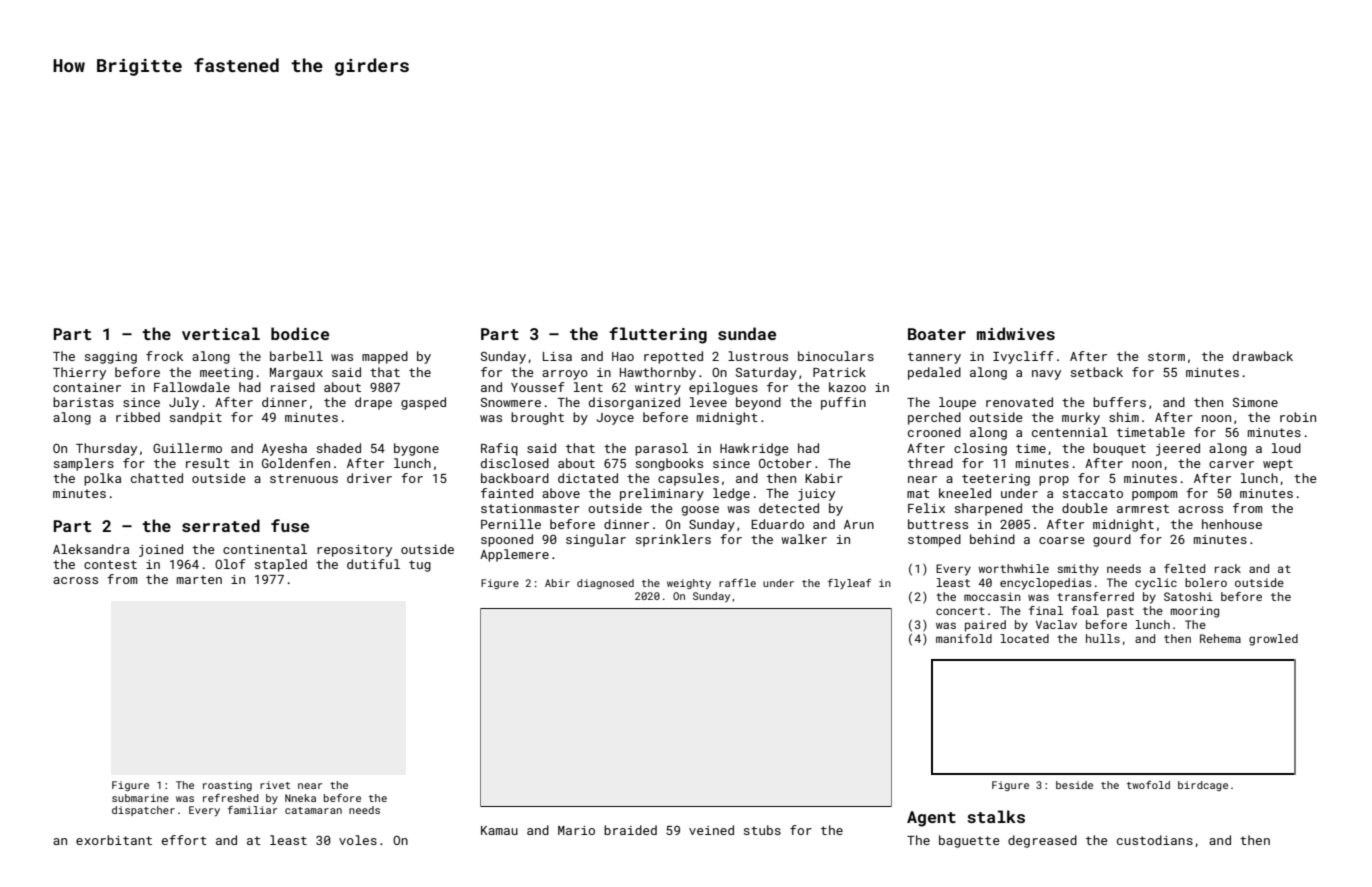 The image size is (1372, 887). Describe the element at coordinates (1016, 333) in the image. I see `midwives` at that location.
